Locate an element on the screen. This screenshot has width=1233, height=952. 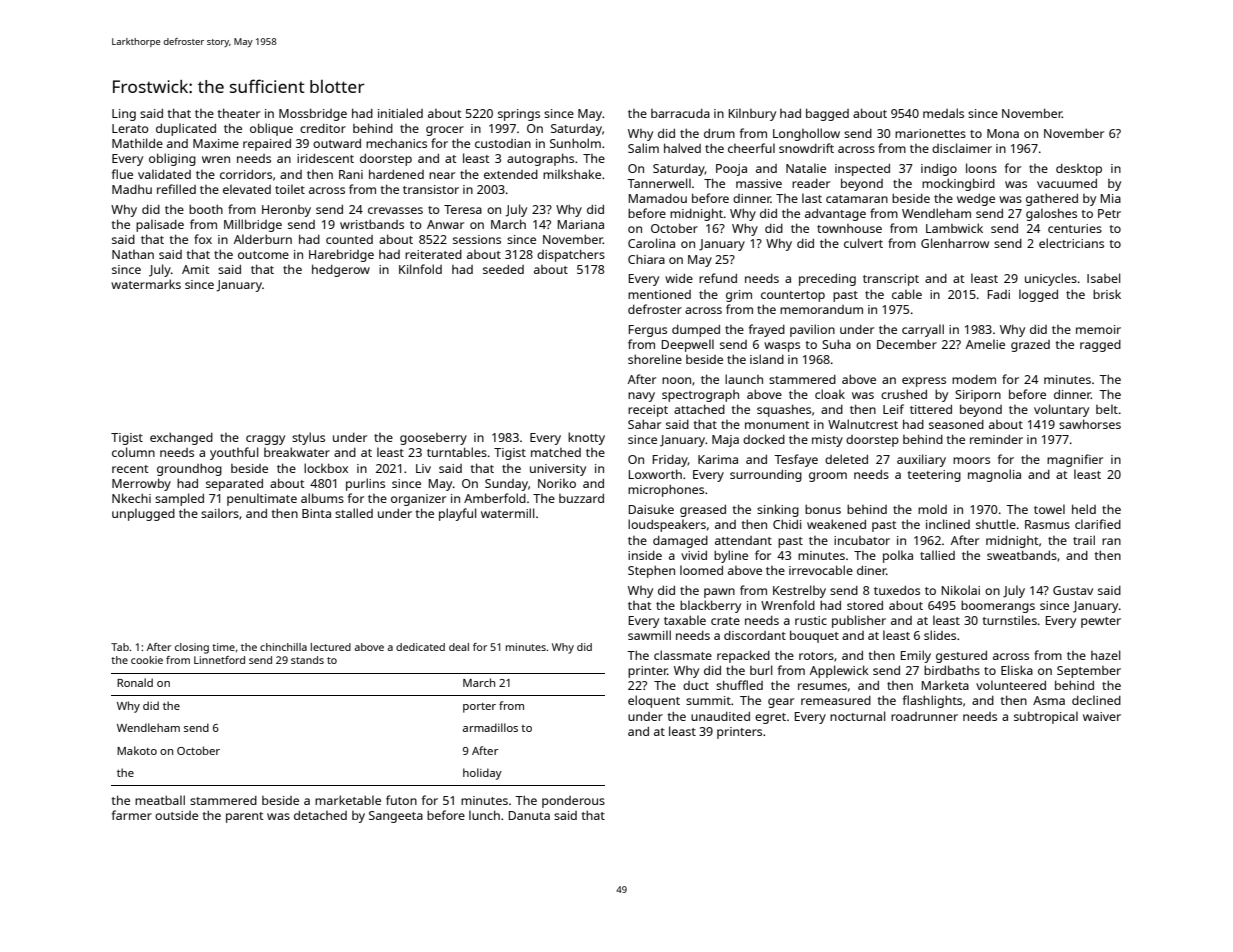
Makoto is located at coordinates (137, 750).
